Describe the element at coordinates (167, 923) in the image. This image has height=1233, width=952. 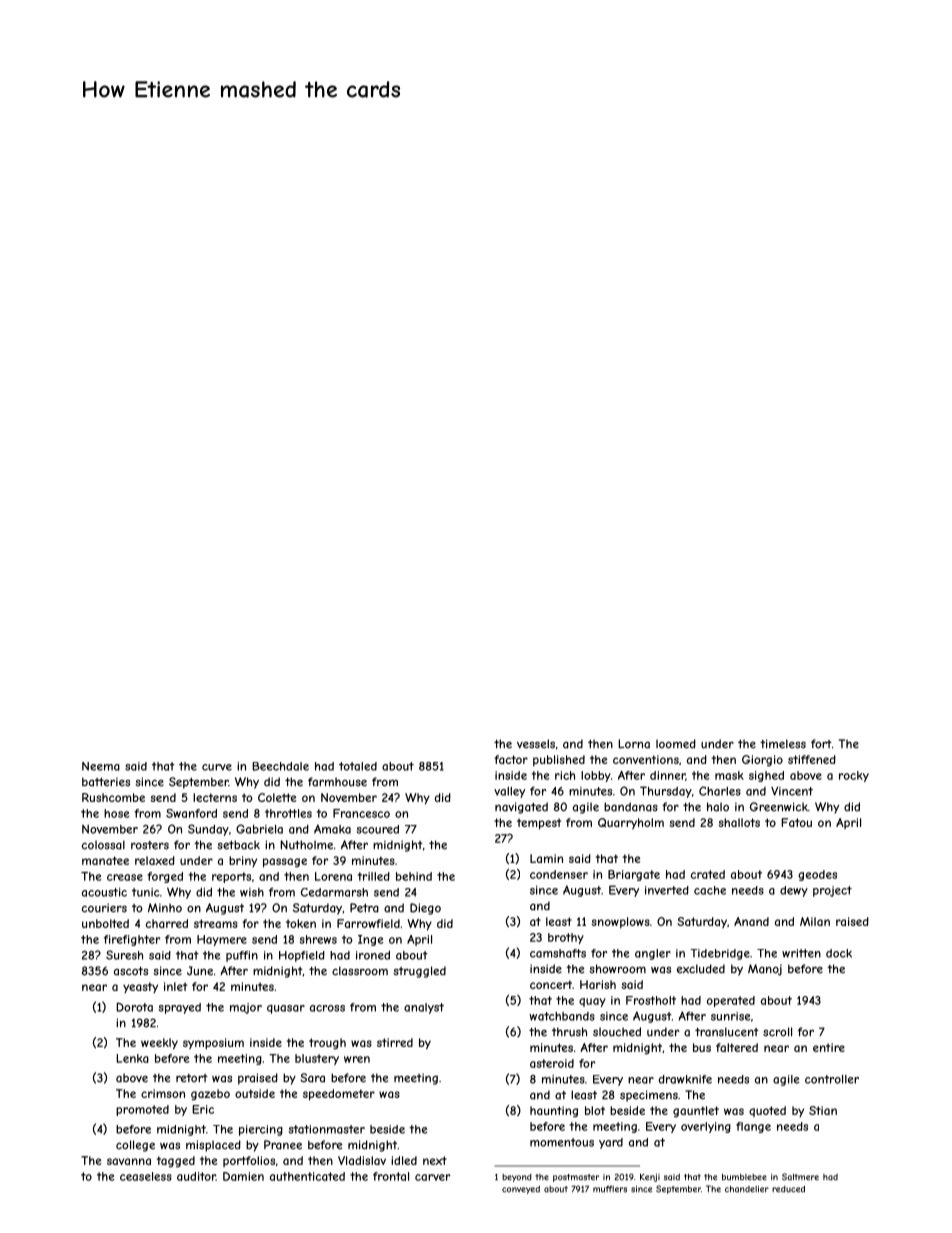
I see `charred` at that location.
